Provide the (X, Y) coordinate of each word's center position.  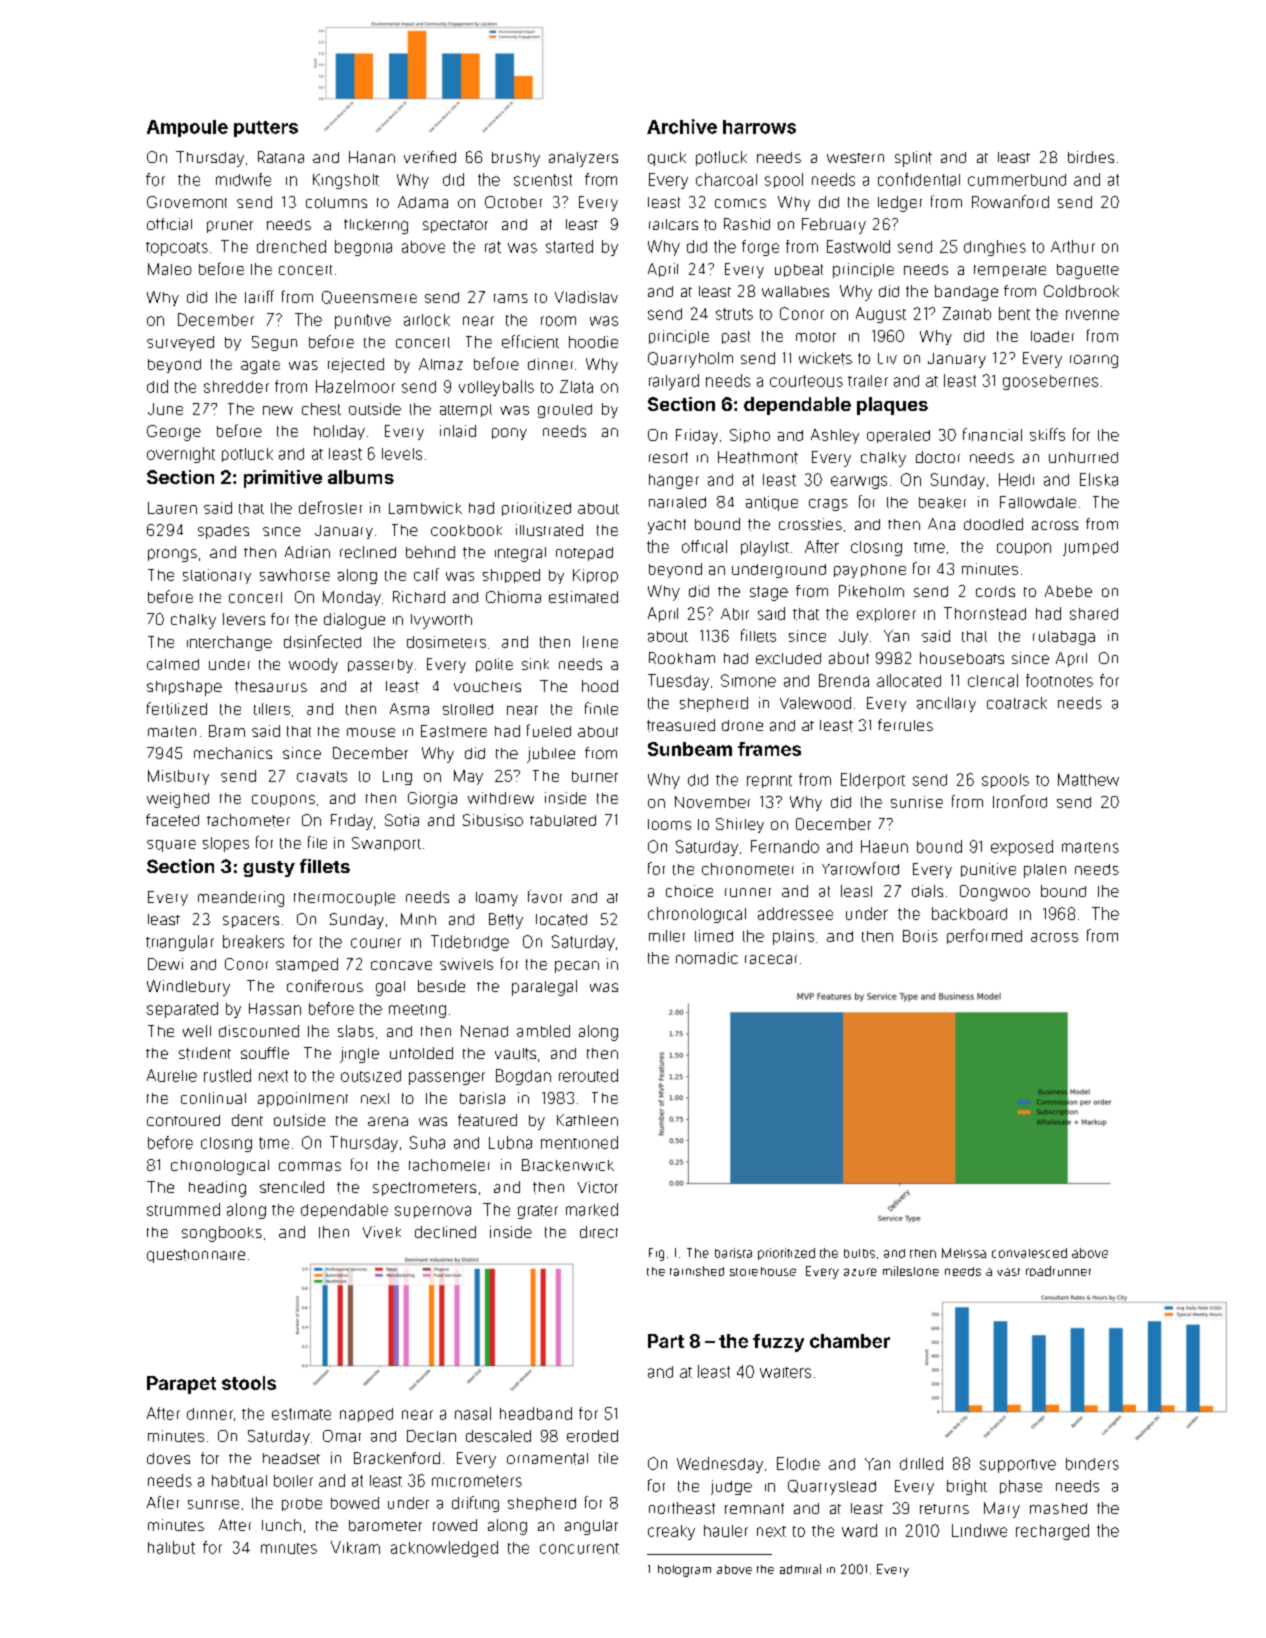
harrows (759, 127)
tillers (272, 709)
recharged (1052, 1532)
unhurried (1083, 457)
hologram (684, 1571)
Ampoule (187, 128)
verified (430, 157)
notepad (584, 554)
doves (168, 1458)
